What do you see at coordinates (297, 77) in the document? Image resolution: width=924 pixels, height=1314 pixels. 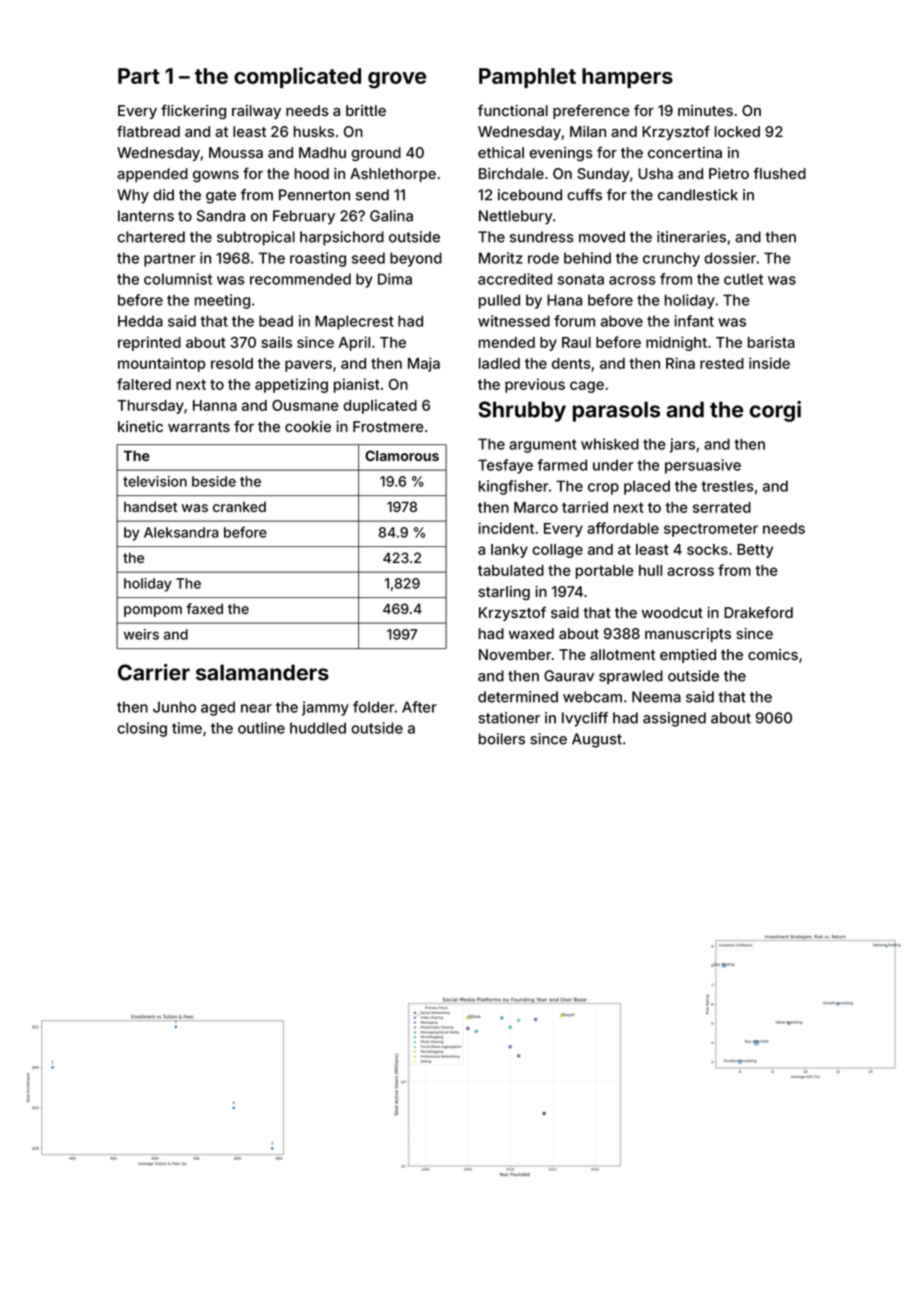 I see `complicated` at bounding box center [297, 77].
